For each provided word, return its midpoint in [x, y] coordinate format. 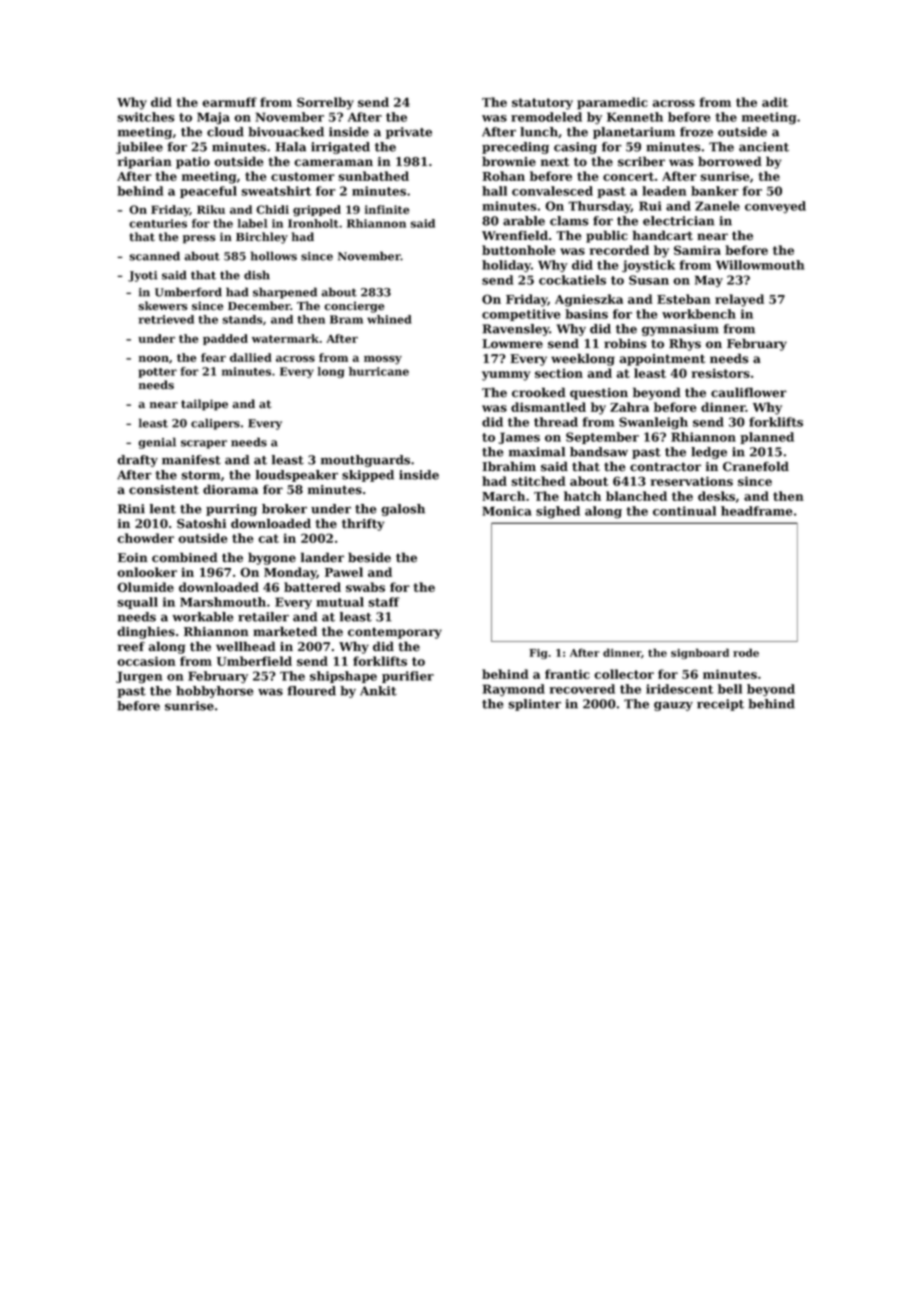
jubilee [139, 148]
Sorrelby [325, 103]
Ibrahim [509, 466]
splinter [534, 705]
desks [716, 496]
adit [775, 102]
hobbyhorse [215, 692]
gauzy [673, 706]
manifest [191, 460]
